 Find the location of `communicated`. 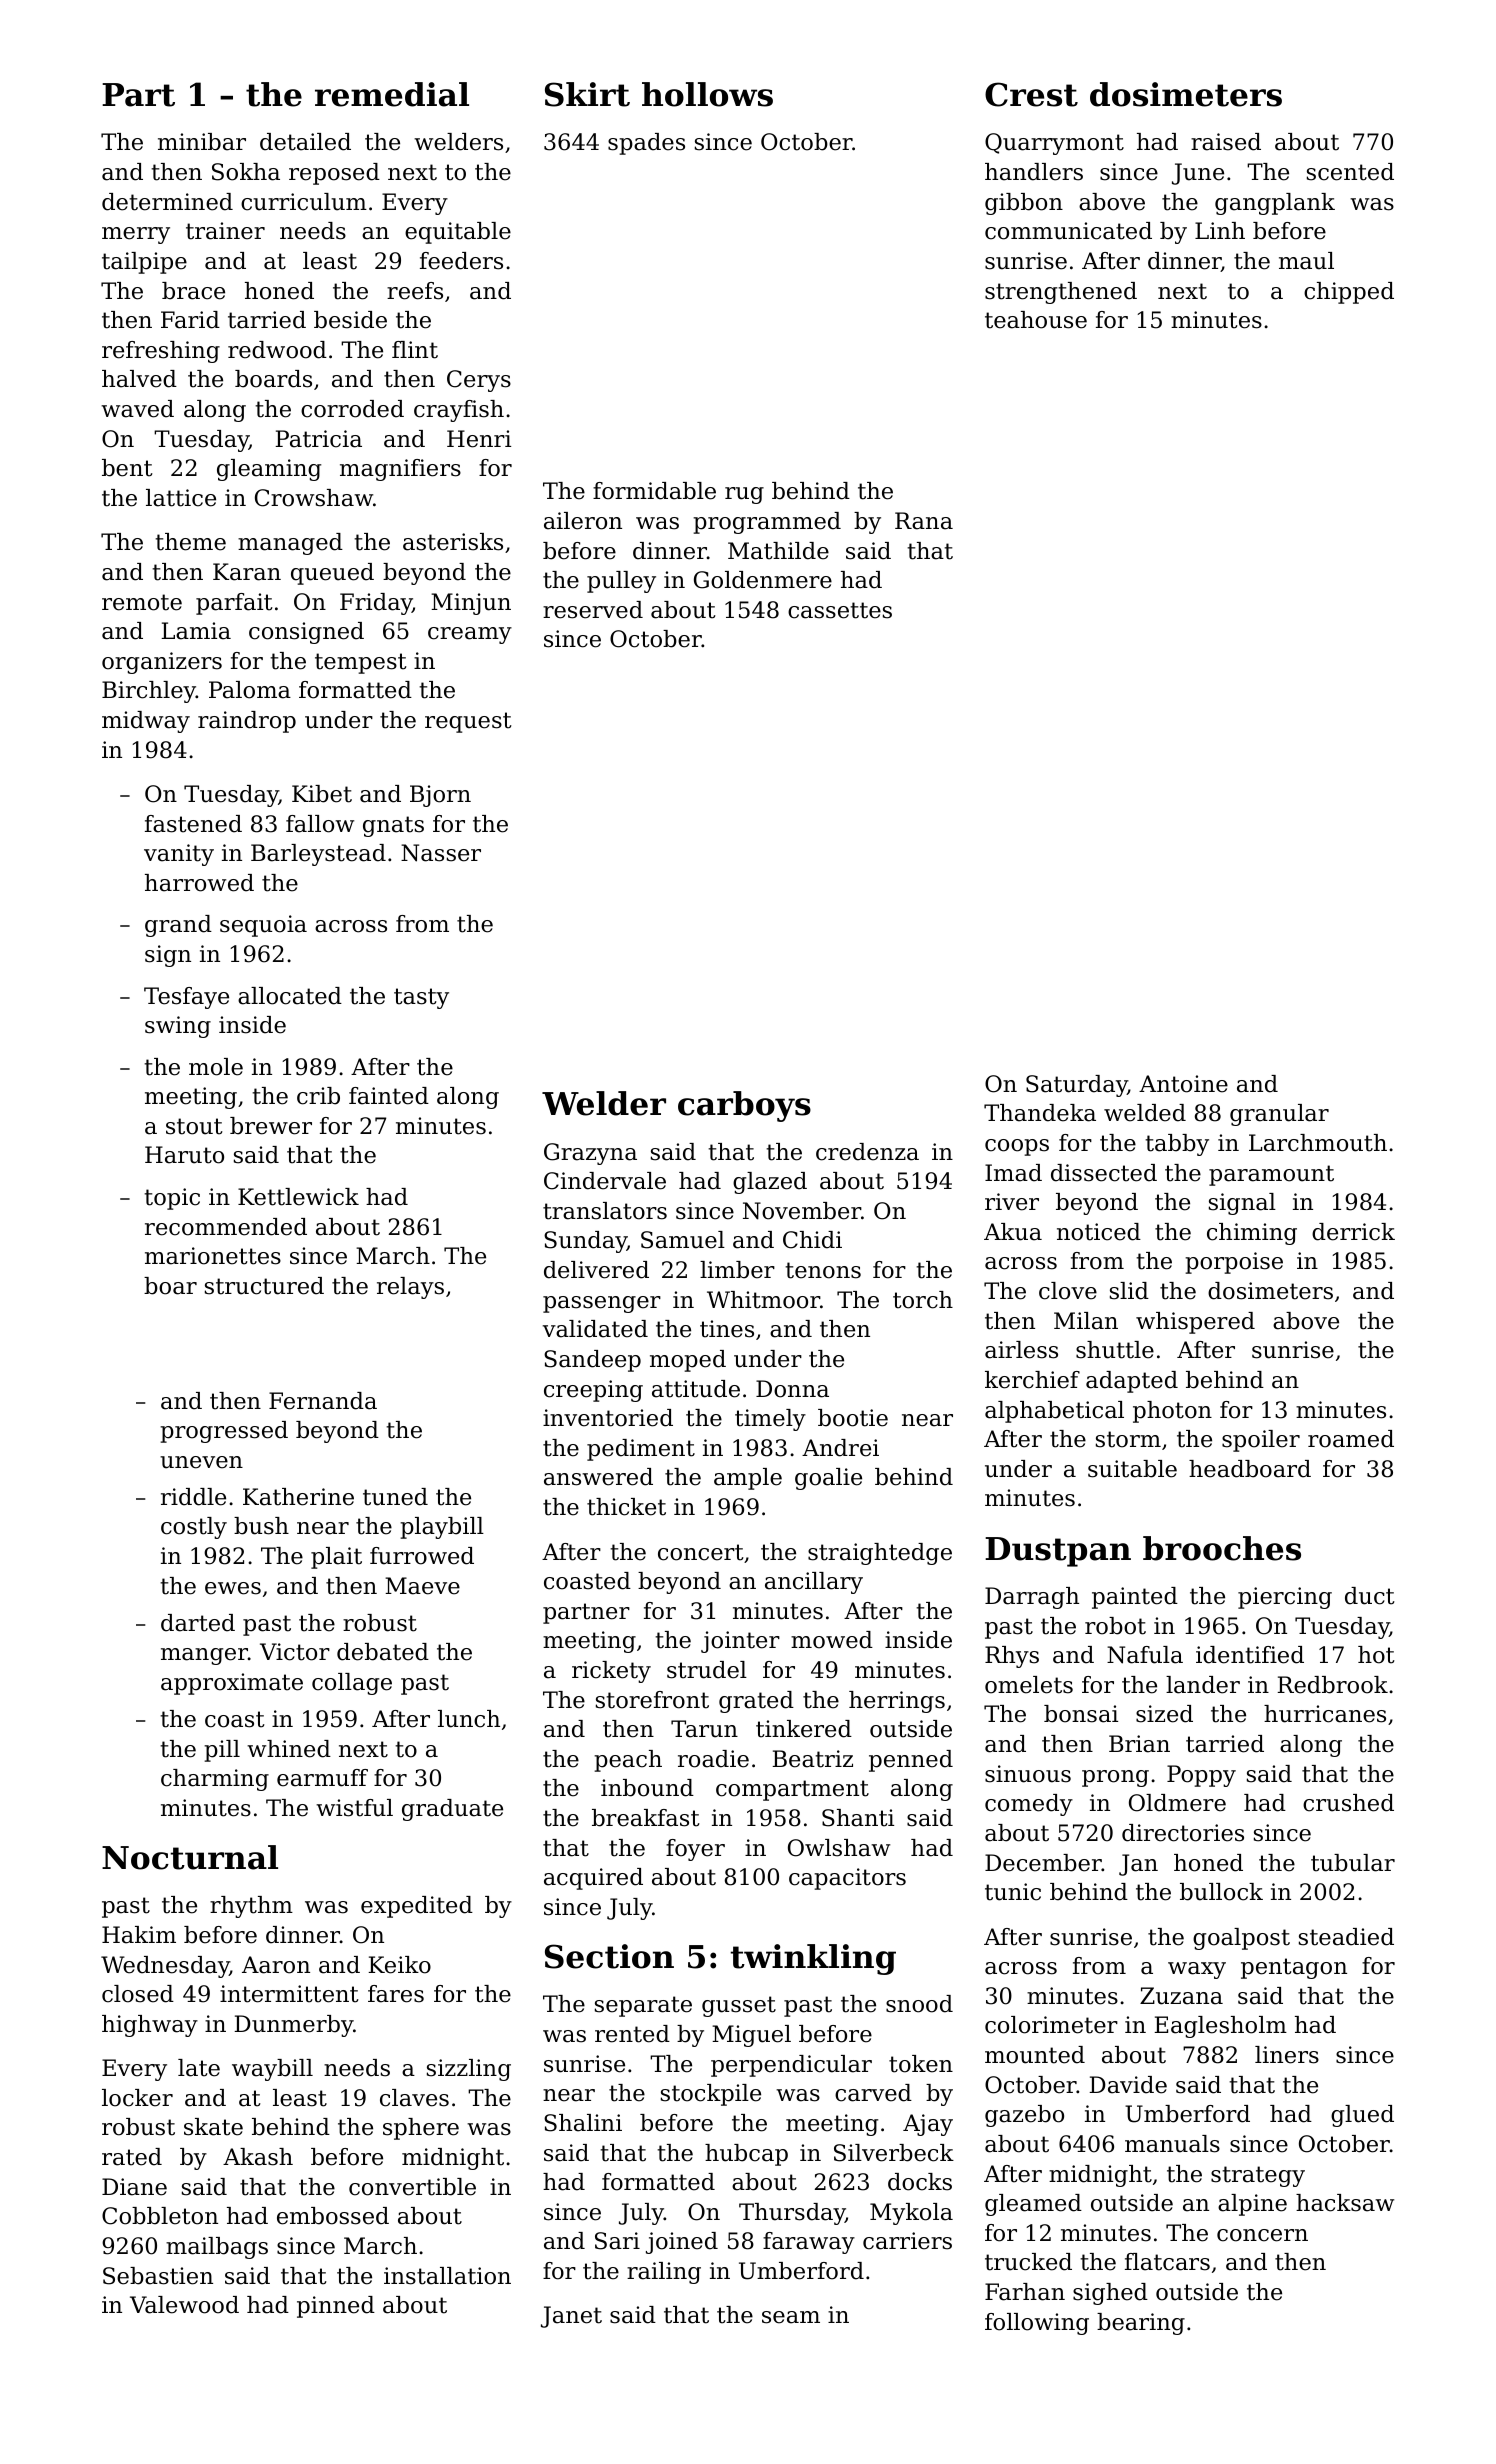

communicated is located at coordinates (1068, 231).
